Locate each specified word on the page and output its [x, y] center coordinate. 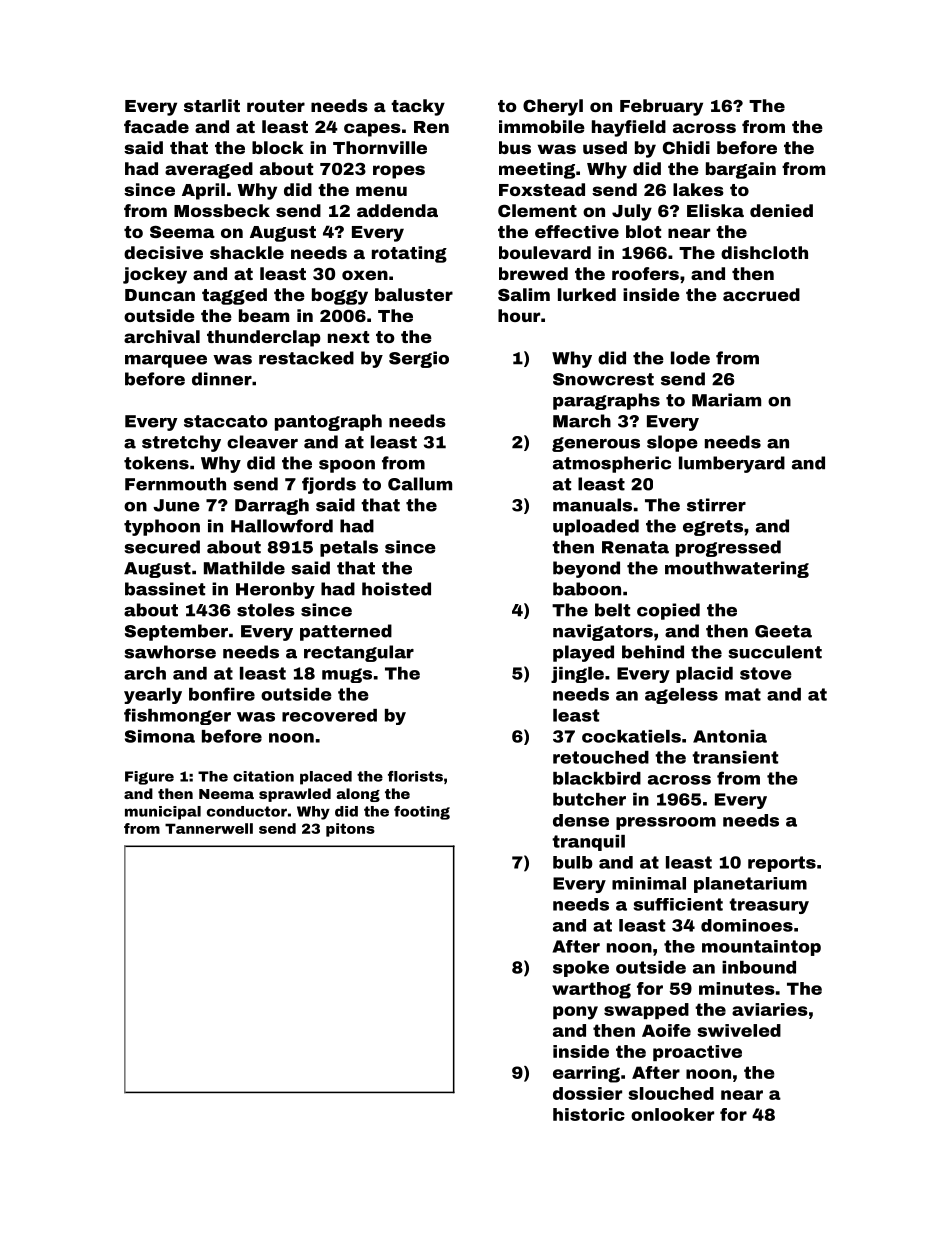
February [661, 107]
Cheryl [553, 107]
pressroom [666, 823]
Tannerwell [209, 828]
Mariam [726, 400]
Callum [420, 484]
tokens [156, 463]
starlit [212, 105]
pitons [350, 830]
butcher [589, 799]
